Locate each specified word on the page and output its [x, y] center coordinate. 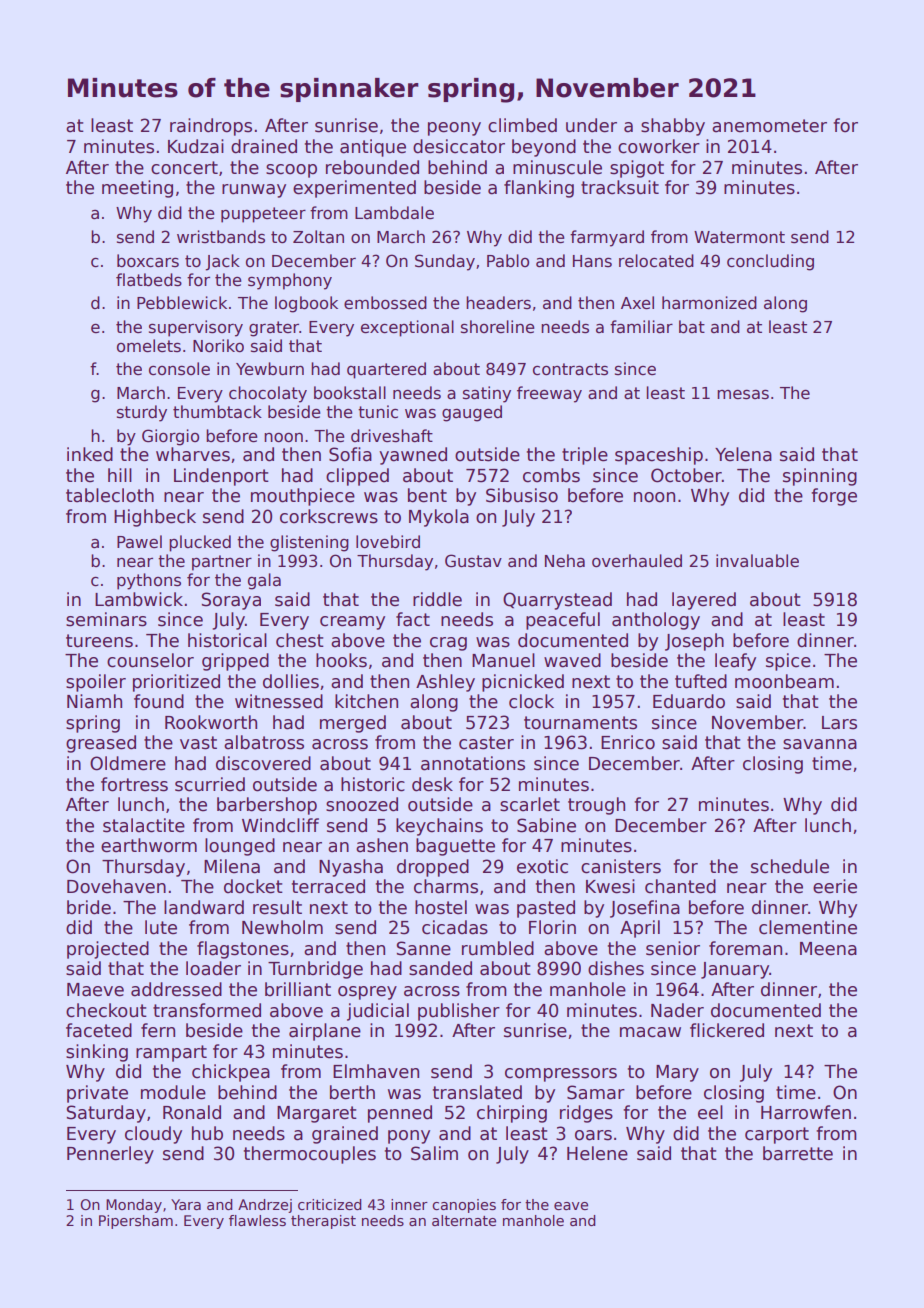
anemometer [769, 126]
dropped [433, 868]
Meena [828, 949]
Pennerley [110, 1155]
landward [204, 907]
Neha [565, 560]
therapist [323, 1222]
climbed [522, 125]
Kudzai [196, 146]
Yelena [743, 454]
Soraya [231, 601]
